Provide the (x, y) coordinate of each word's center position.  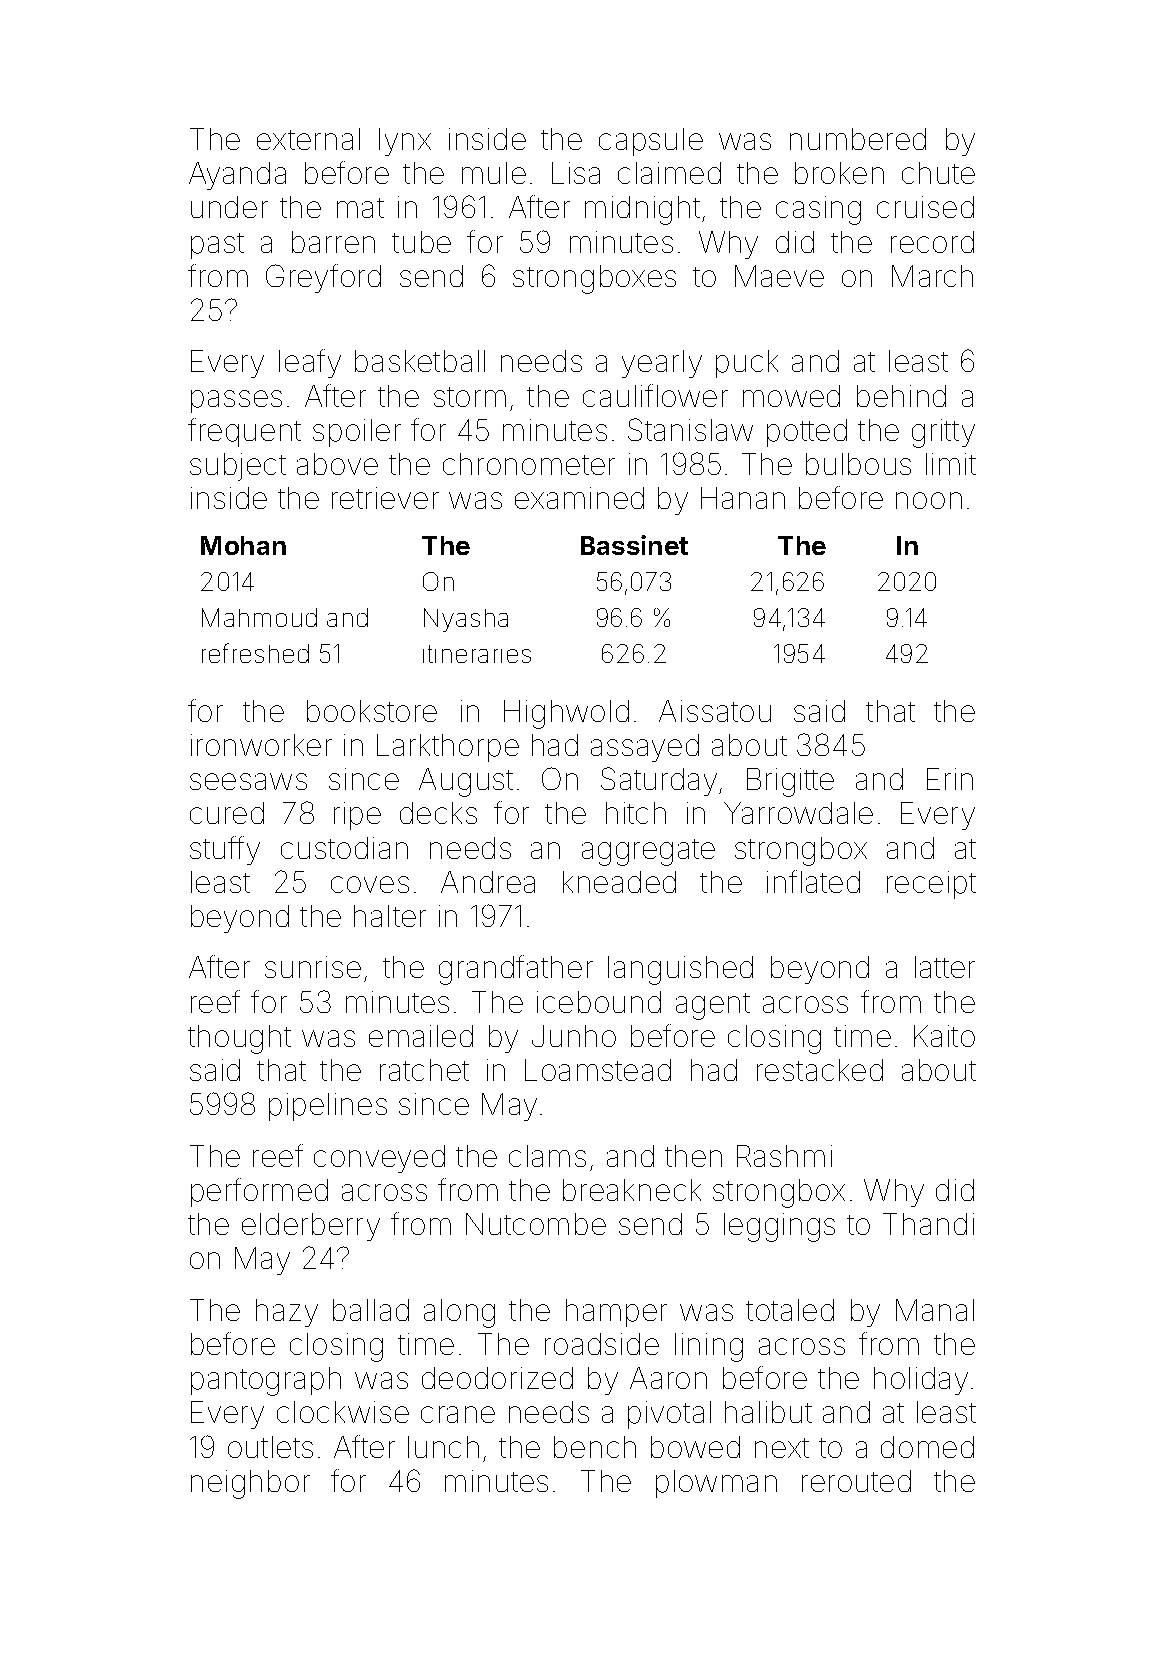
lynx (405, 142)
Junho (574, 1036)
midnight (642, 210)
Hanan (743, 498)
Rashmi (784, 1156)
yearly (662, 364)
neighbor (250, 1484)
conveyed (379, 1159)
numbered (858, 139)
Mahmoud (259, 617)
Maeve (779, 276)
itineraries (477, 654)
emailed (421, 1036)
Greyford (323, 278)
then (693, 1156)
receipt (931, 885)
